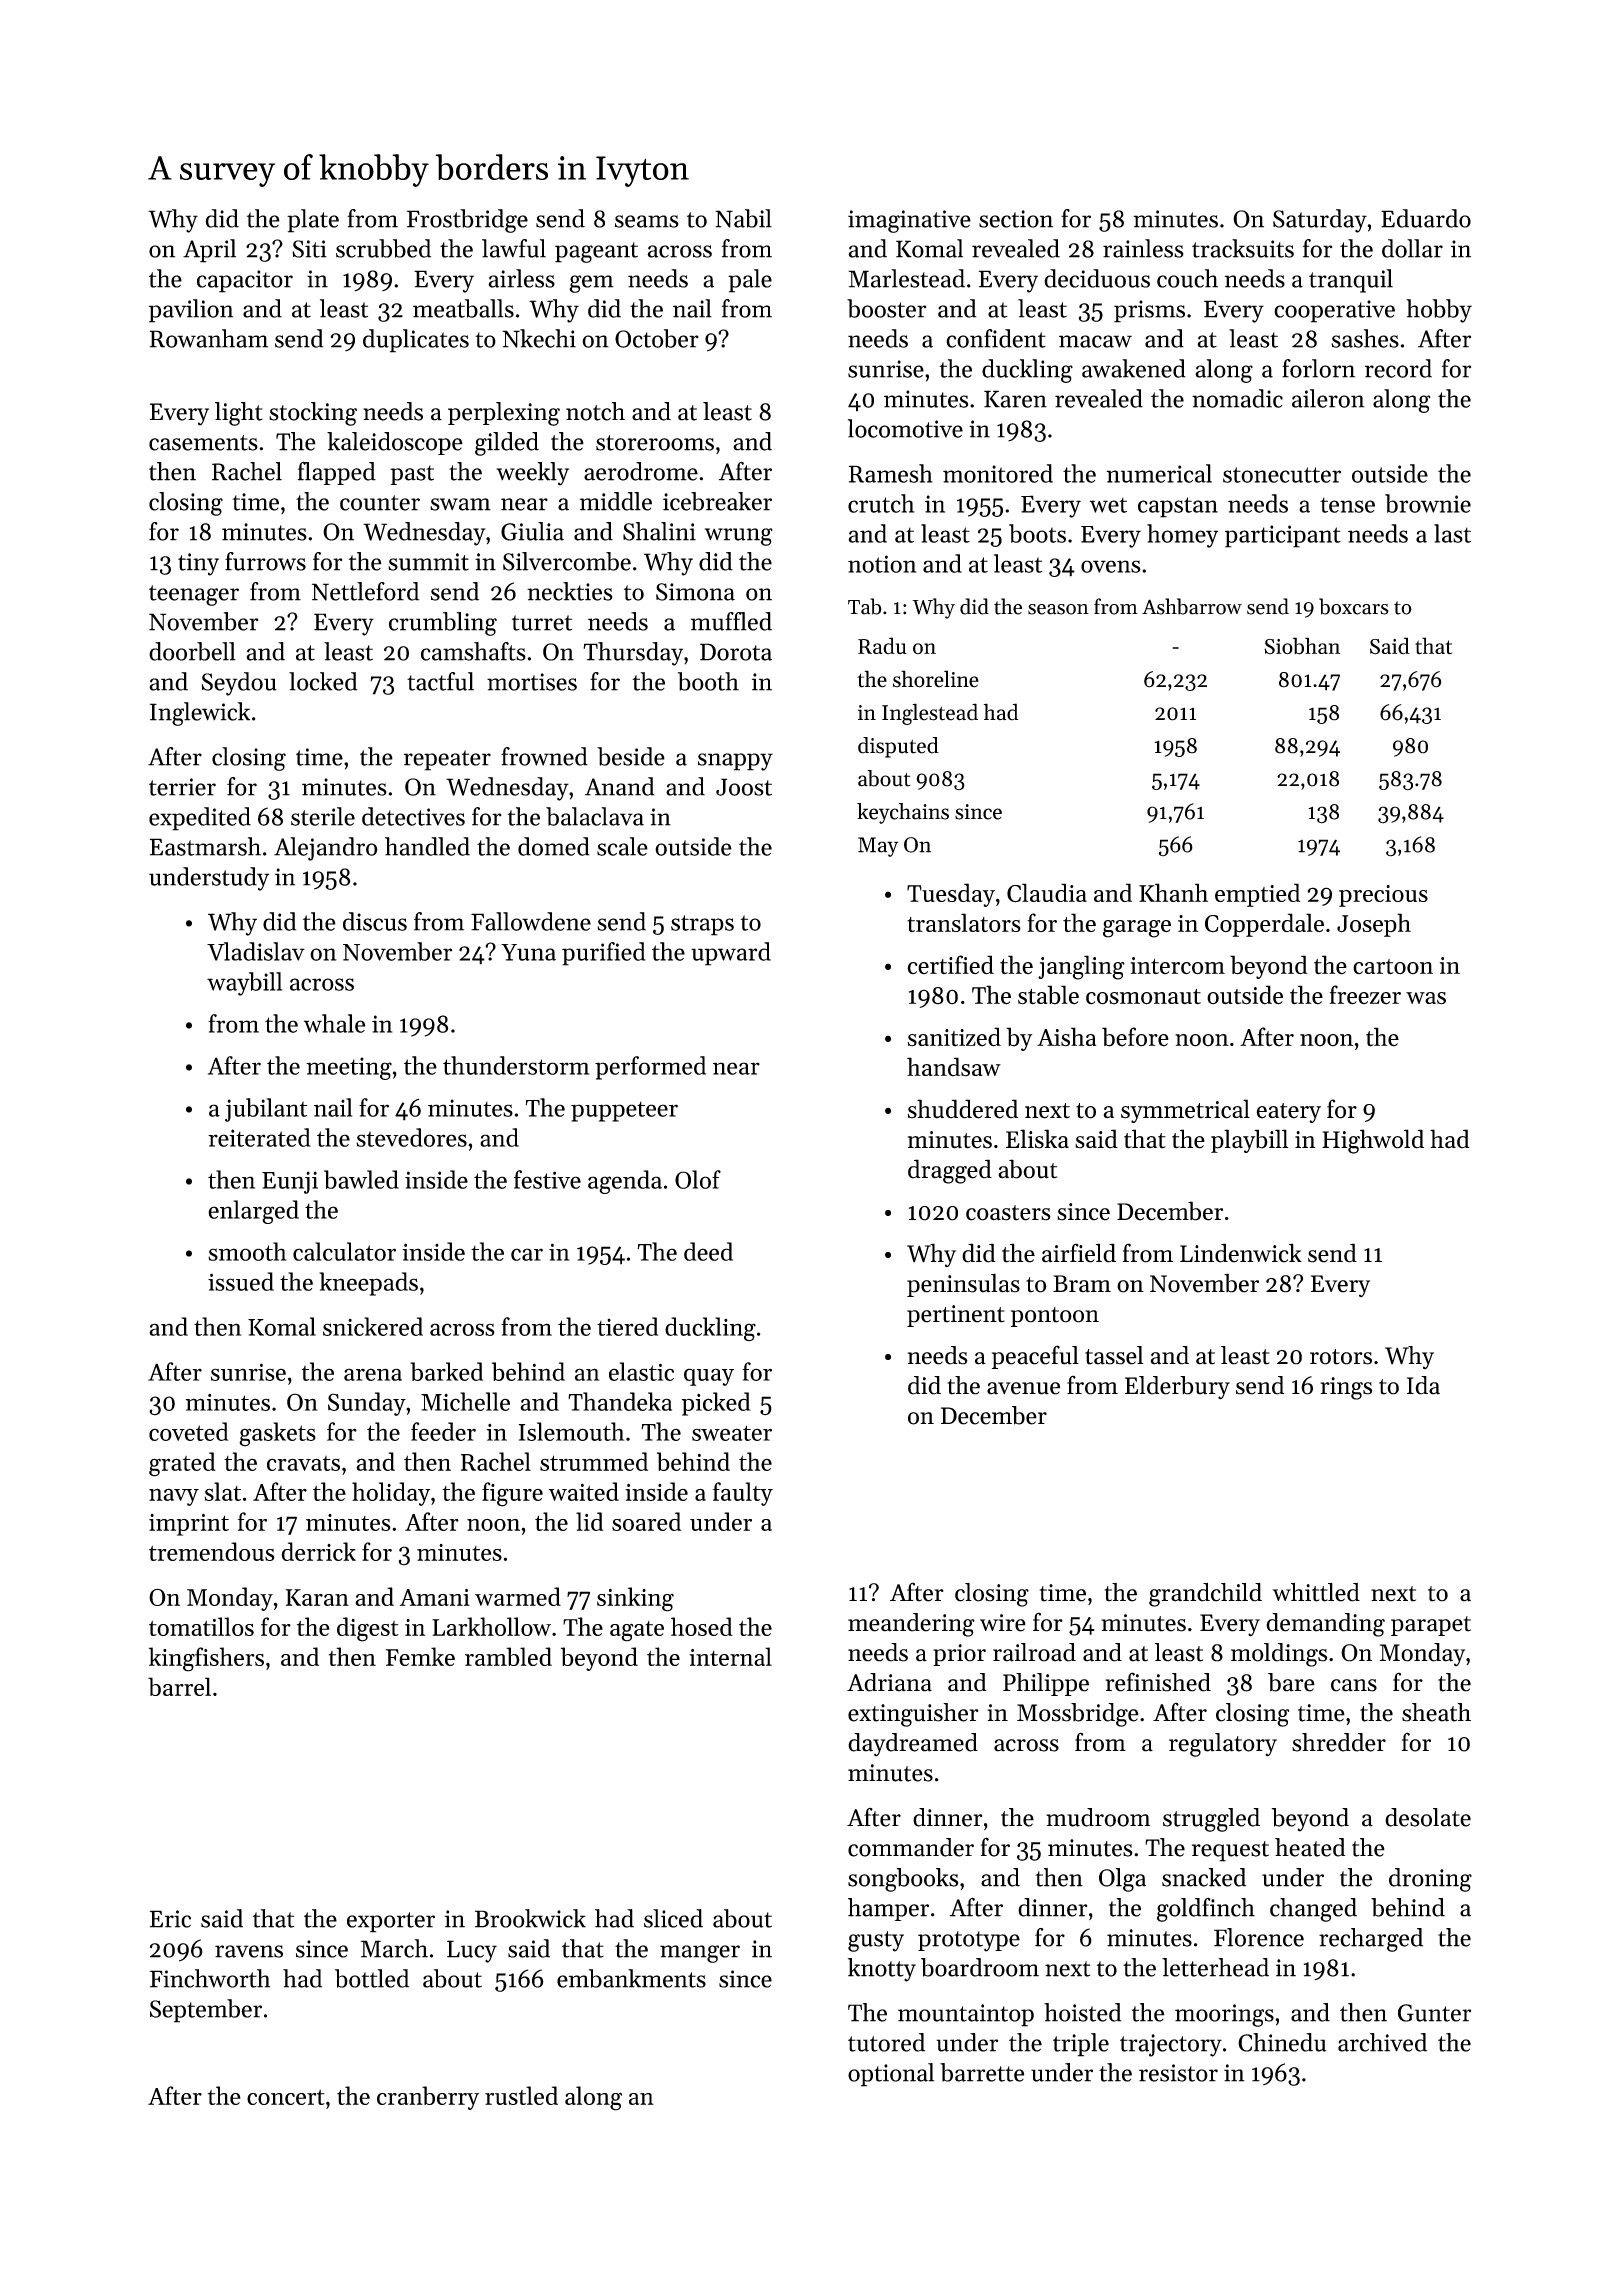  I want to click on avenue, so click(1023, 1388).
